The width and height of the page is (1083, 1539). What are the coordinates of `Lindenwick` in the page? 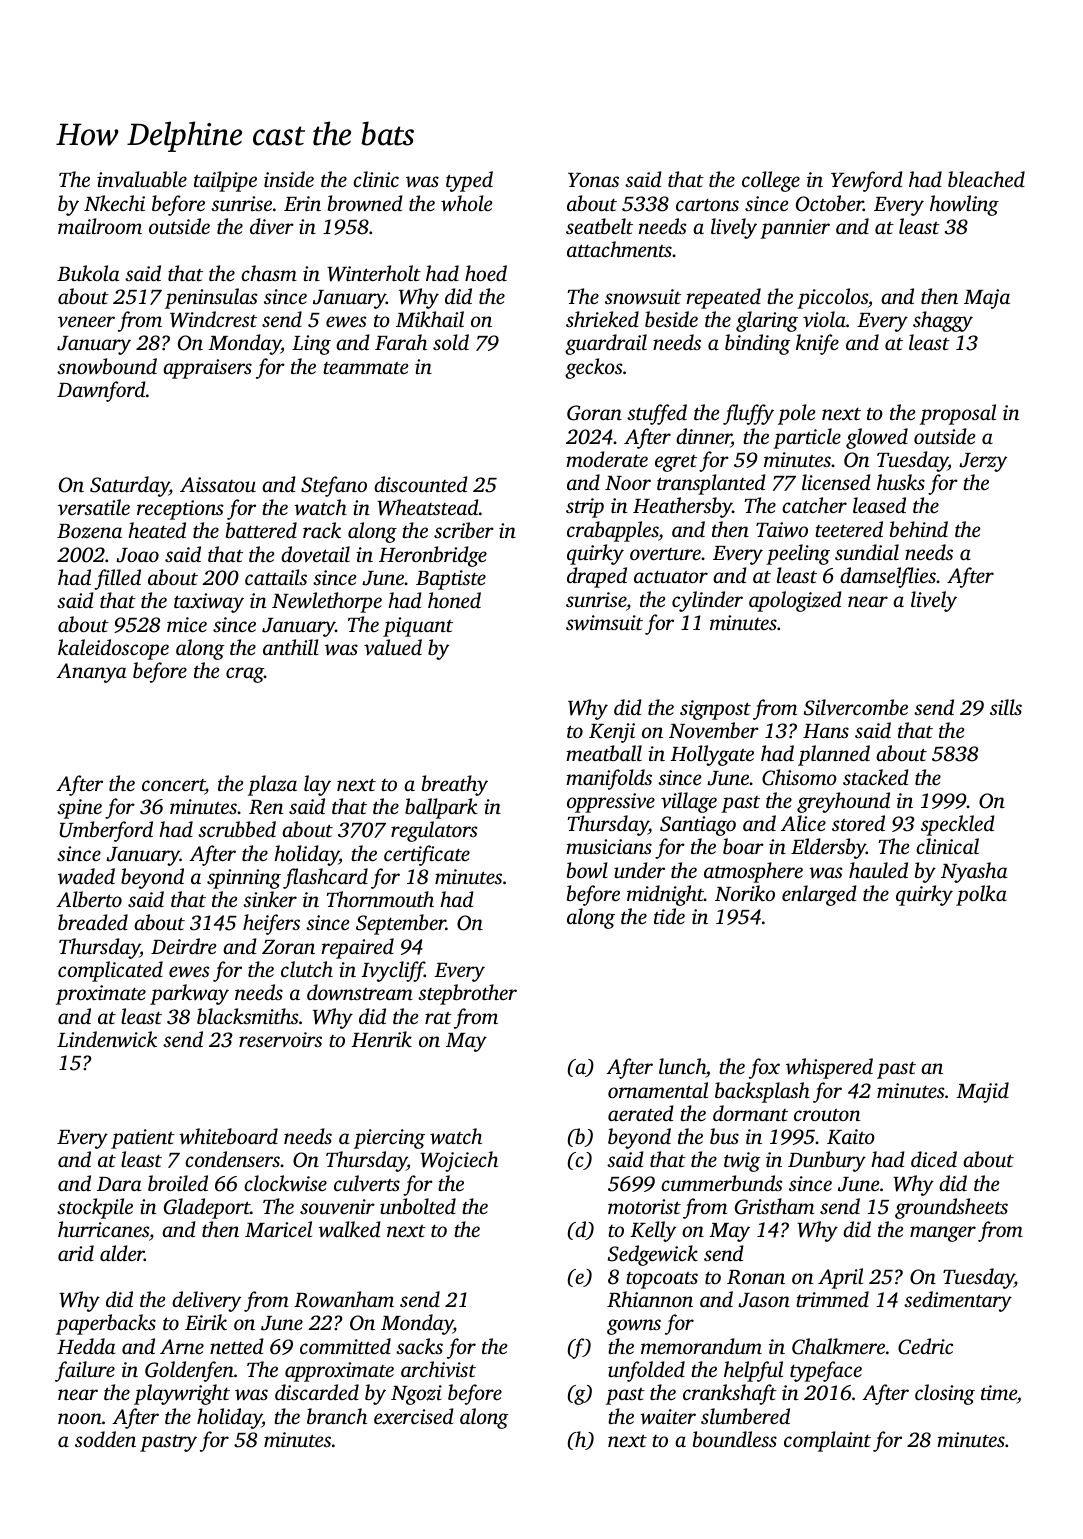 It's located at (107, 1039).
